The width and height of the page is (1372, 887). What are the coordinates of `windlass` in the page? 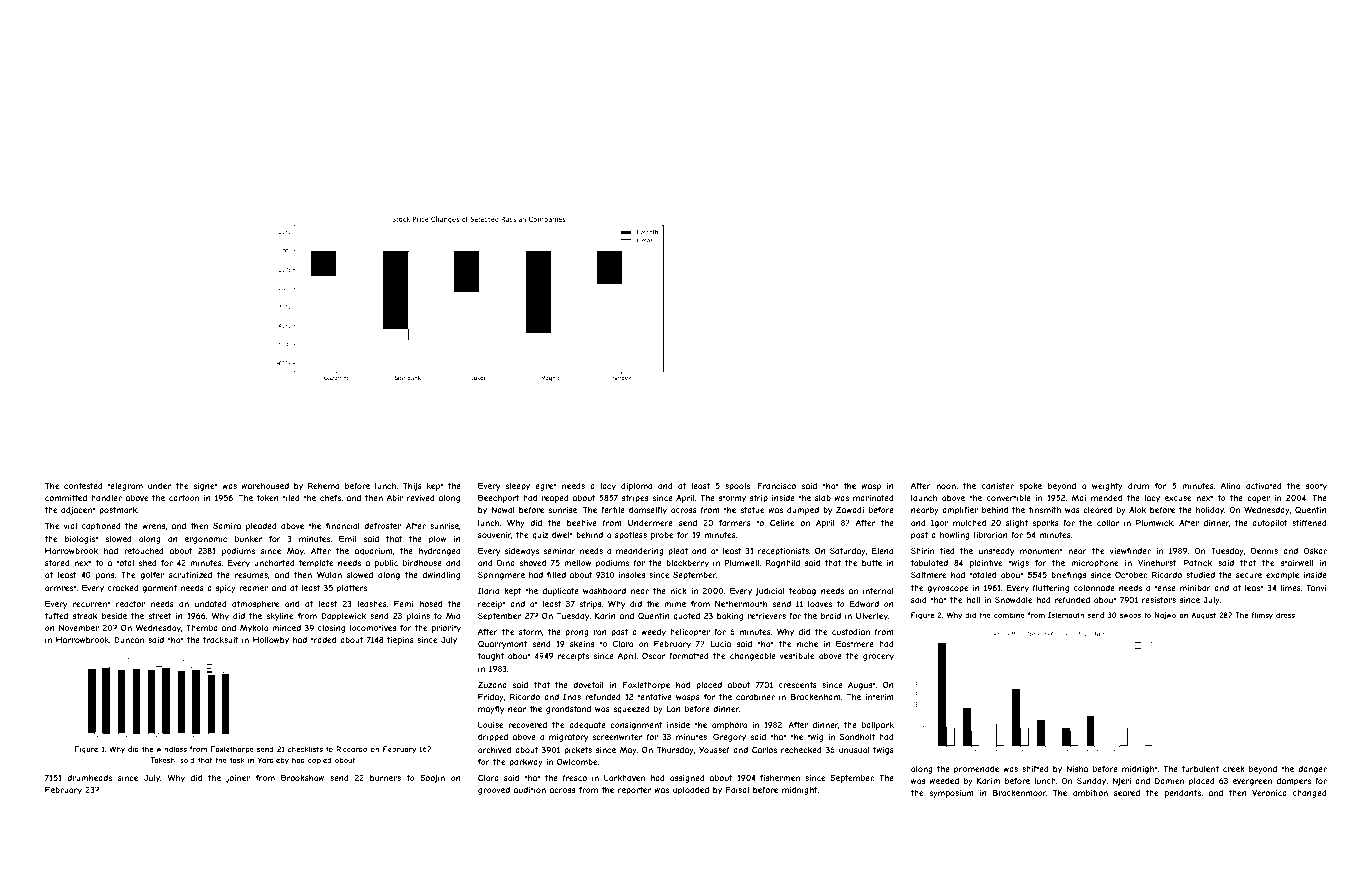 It's located at (171, 749).
